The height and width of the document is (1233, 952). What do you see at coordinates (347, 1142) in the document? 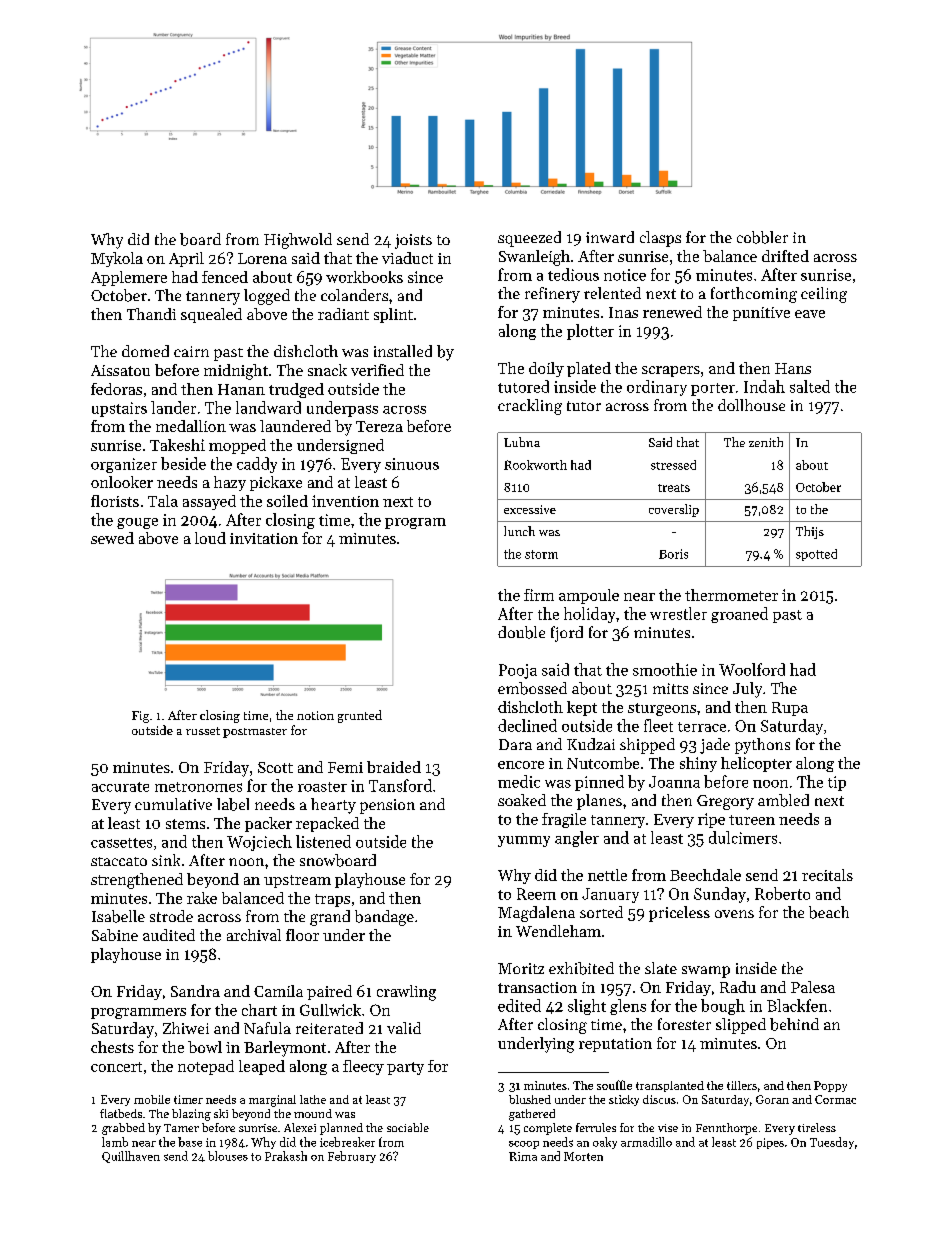
I see `icebreaker` at bounding box center [347, 1142].
